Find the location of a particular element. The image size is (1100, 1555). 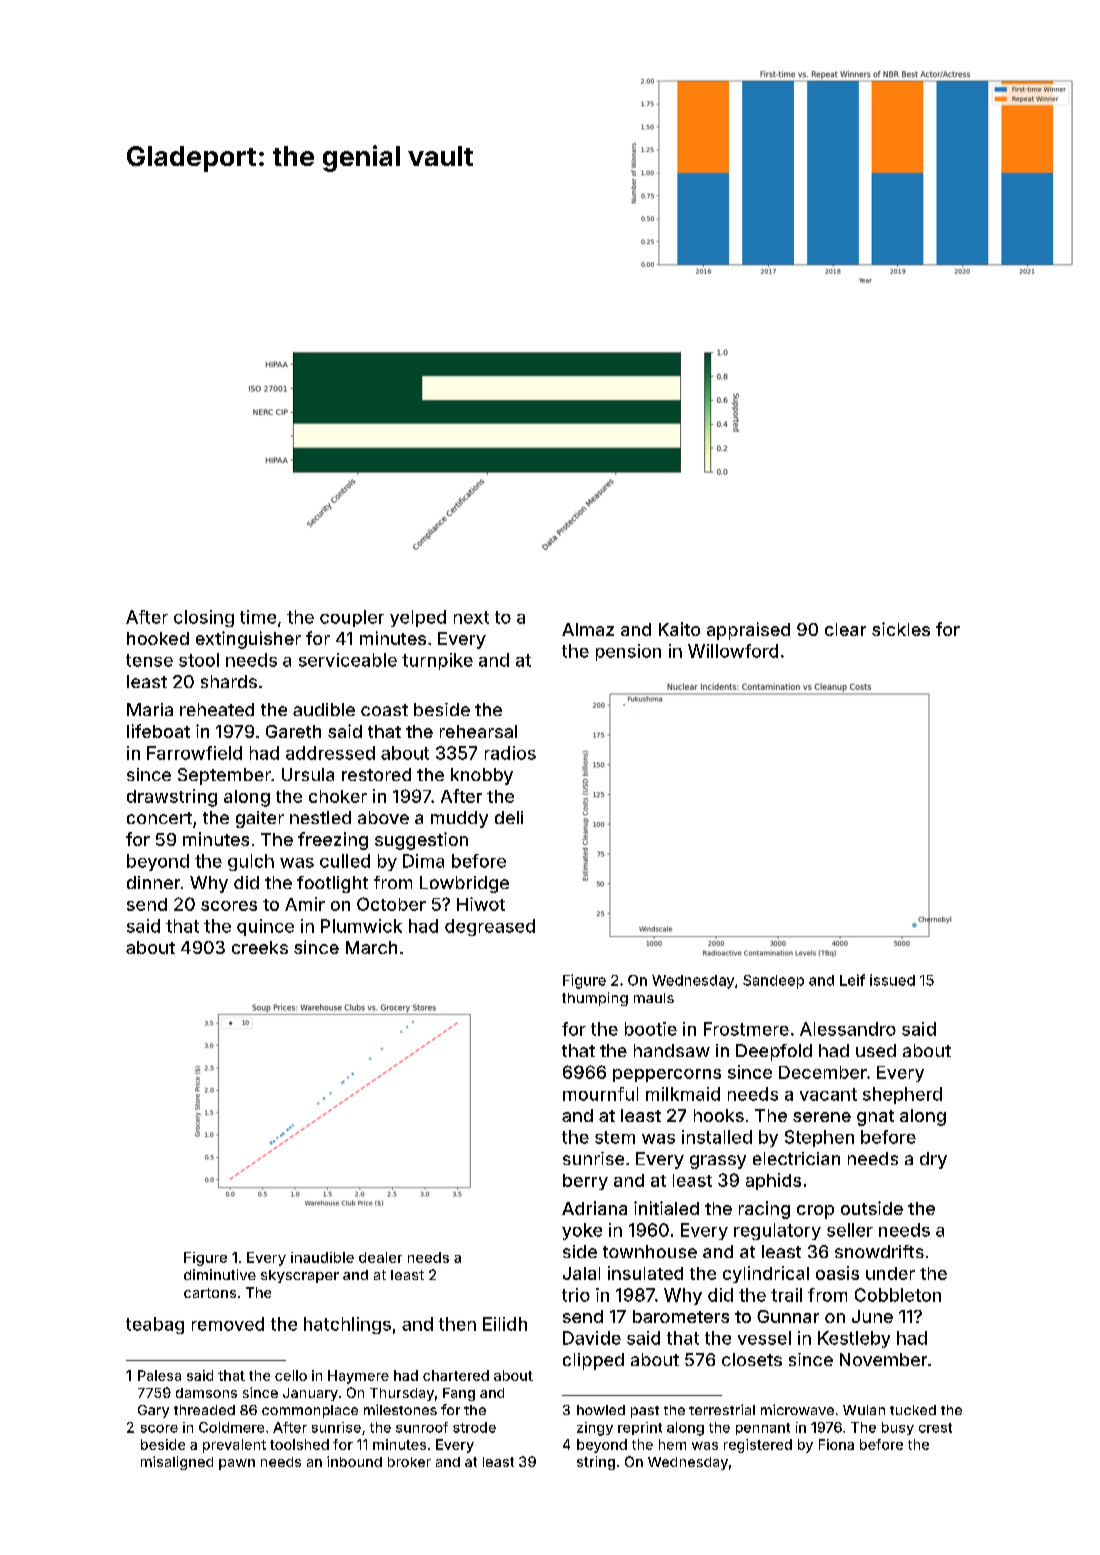

issued is located at coordinates (892, 980).
